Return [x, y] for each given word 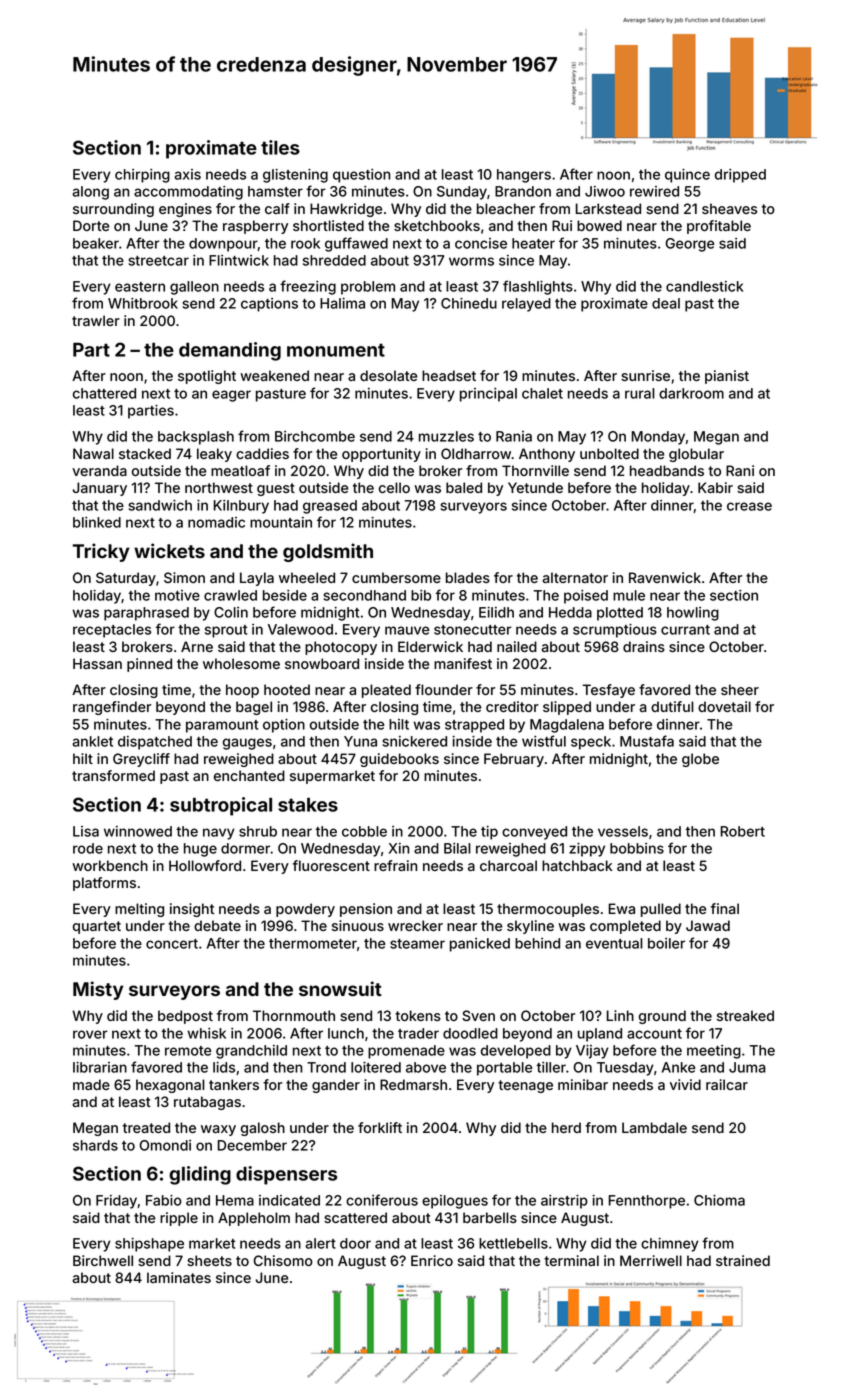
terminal [571, 1260]
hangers [524, 176]
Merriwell [651, 1260]
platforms [104, 884]
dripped [740, 176]
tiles [280, 147]
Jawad [708, 925]
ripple [179, 1219]
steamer [417, 944]
